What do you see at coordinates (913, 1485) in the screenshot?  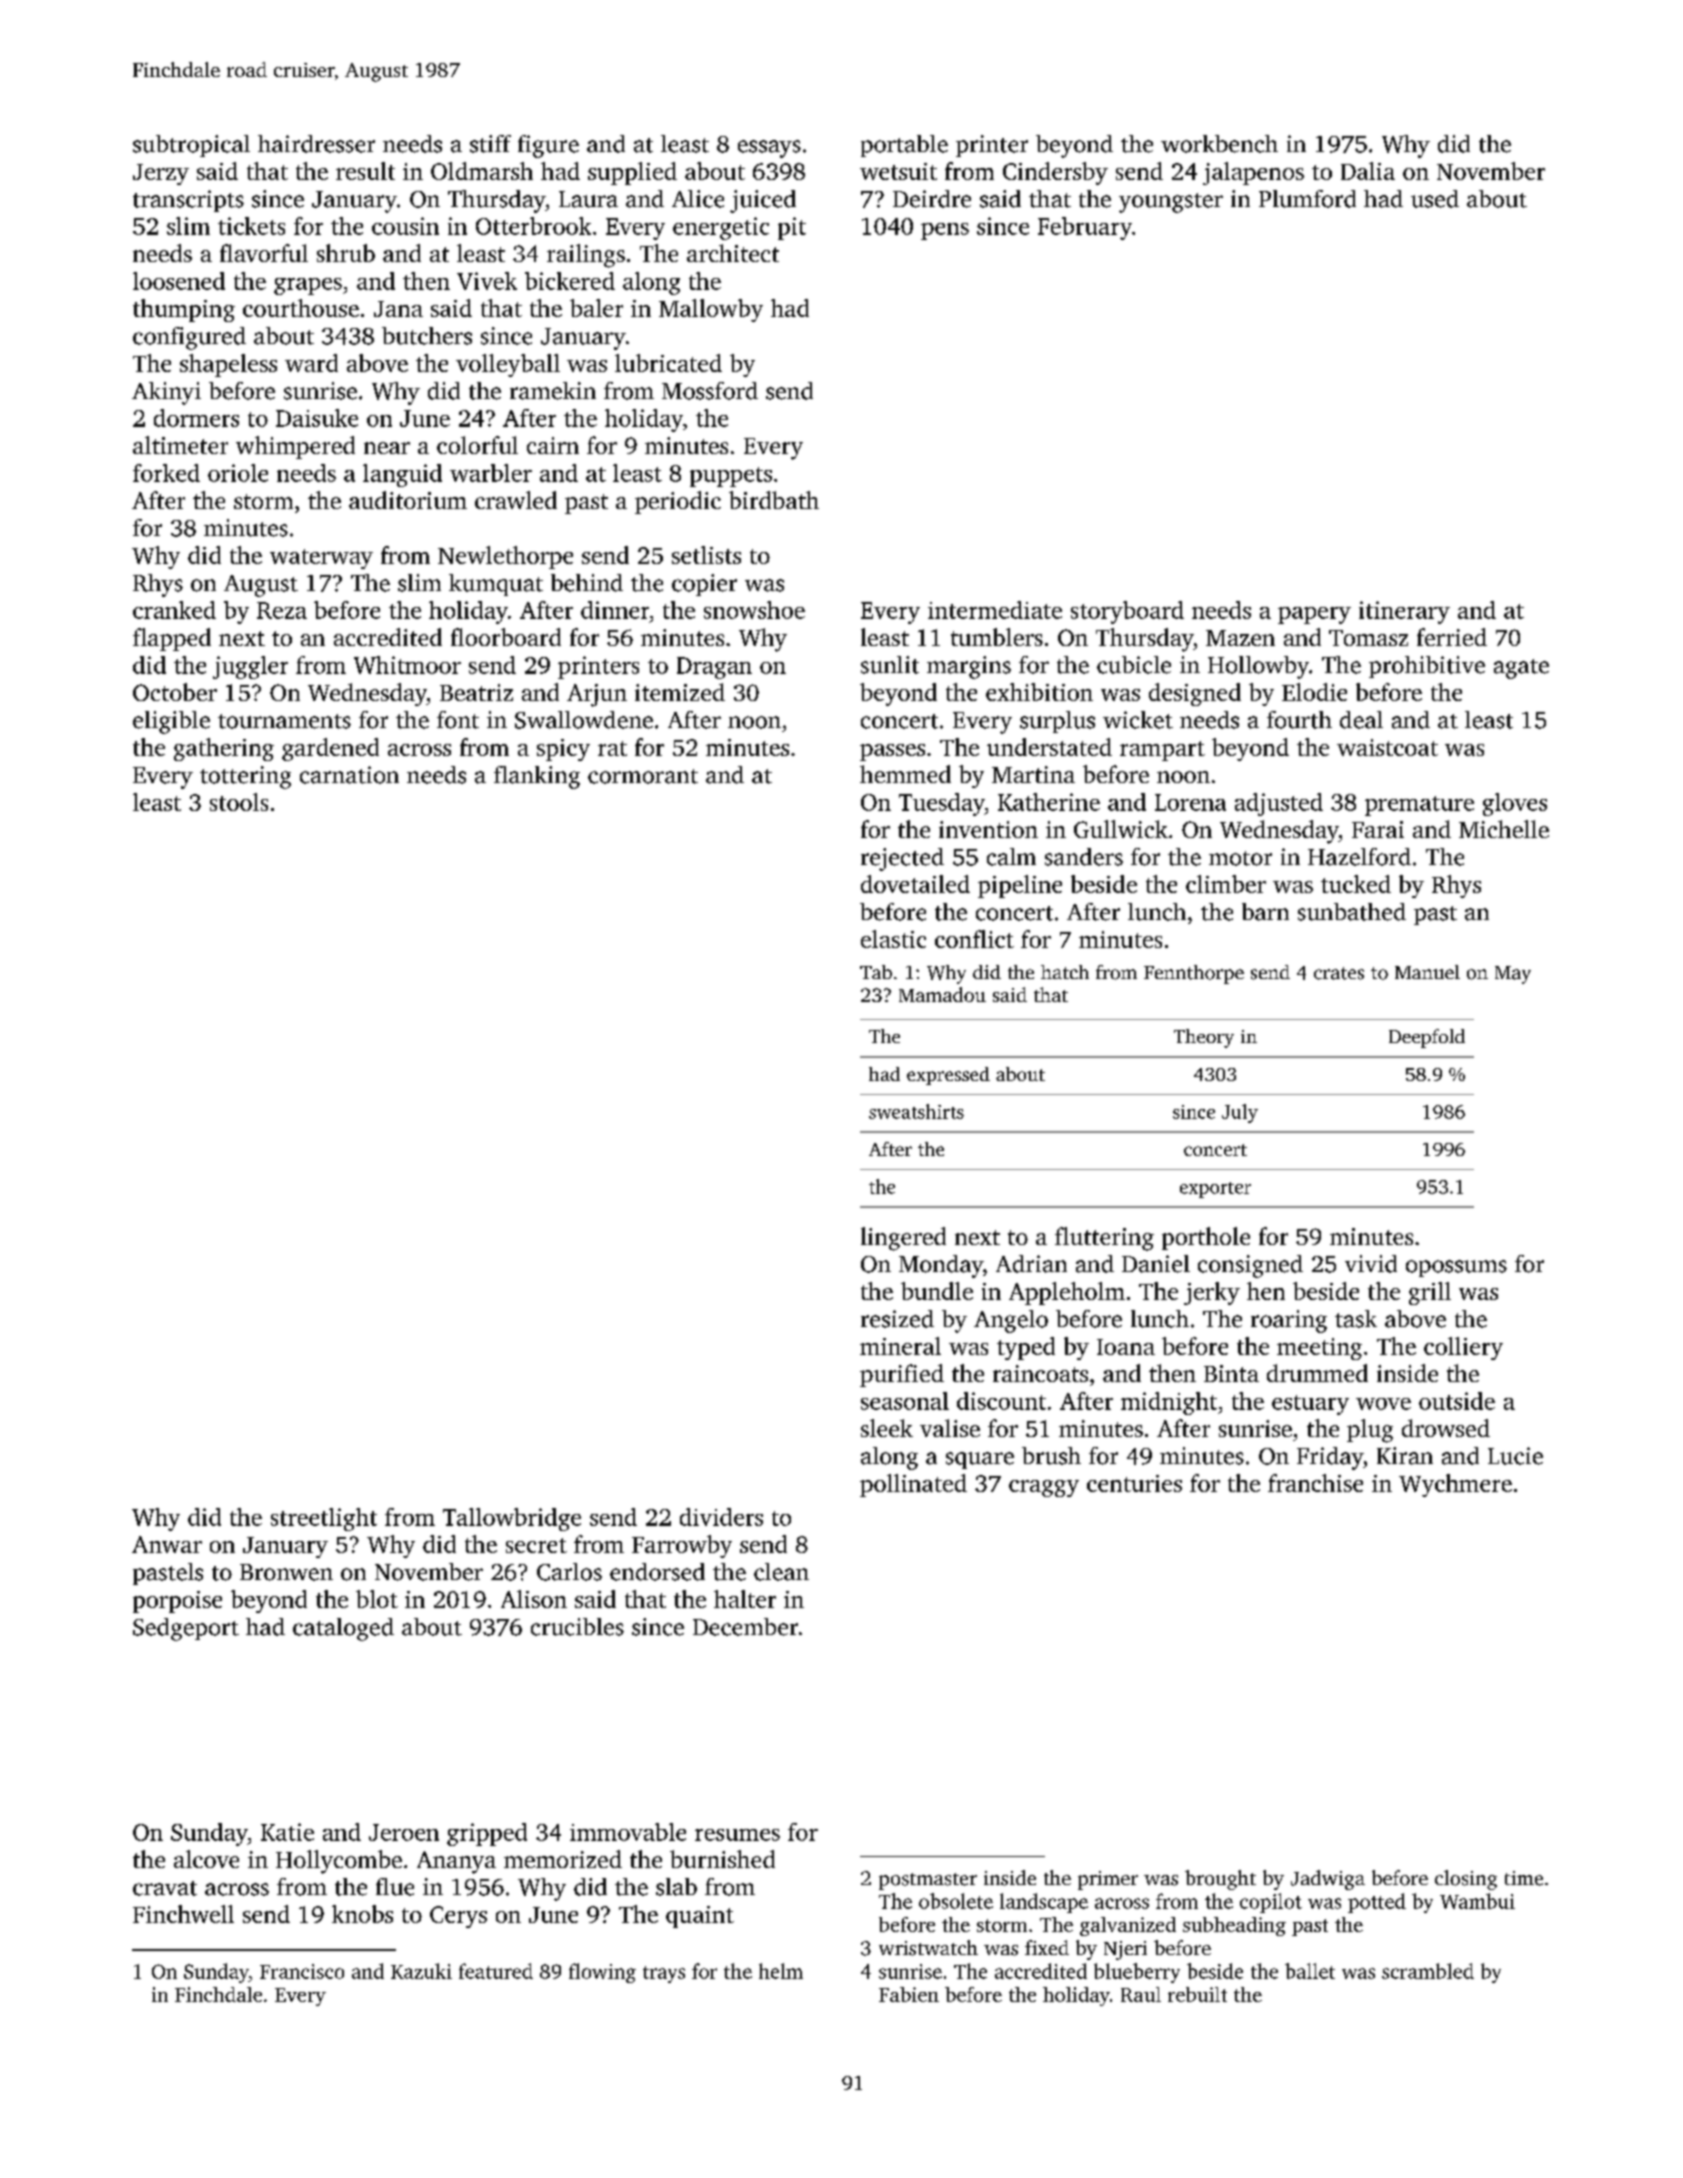 I see `pollinated` at bounding box center [913, 1485].
